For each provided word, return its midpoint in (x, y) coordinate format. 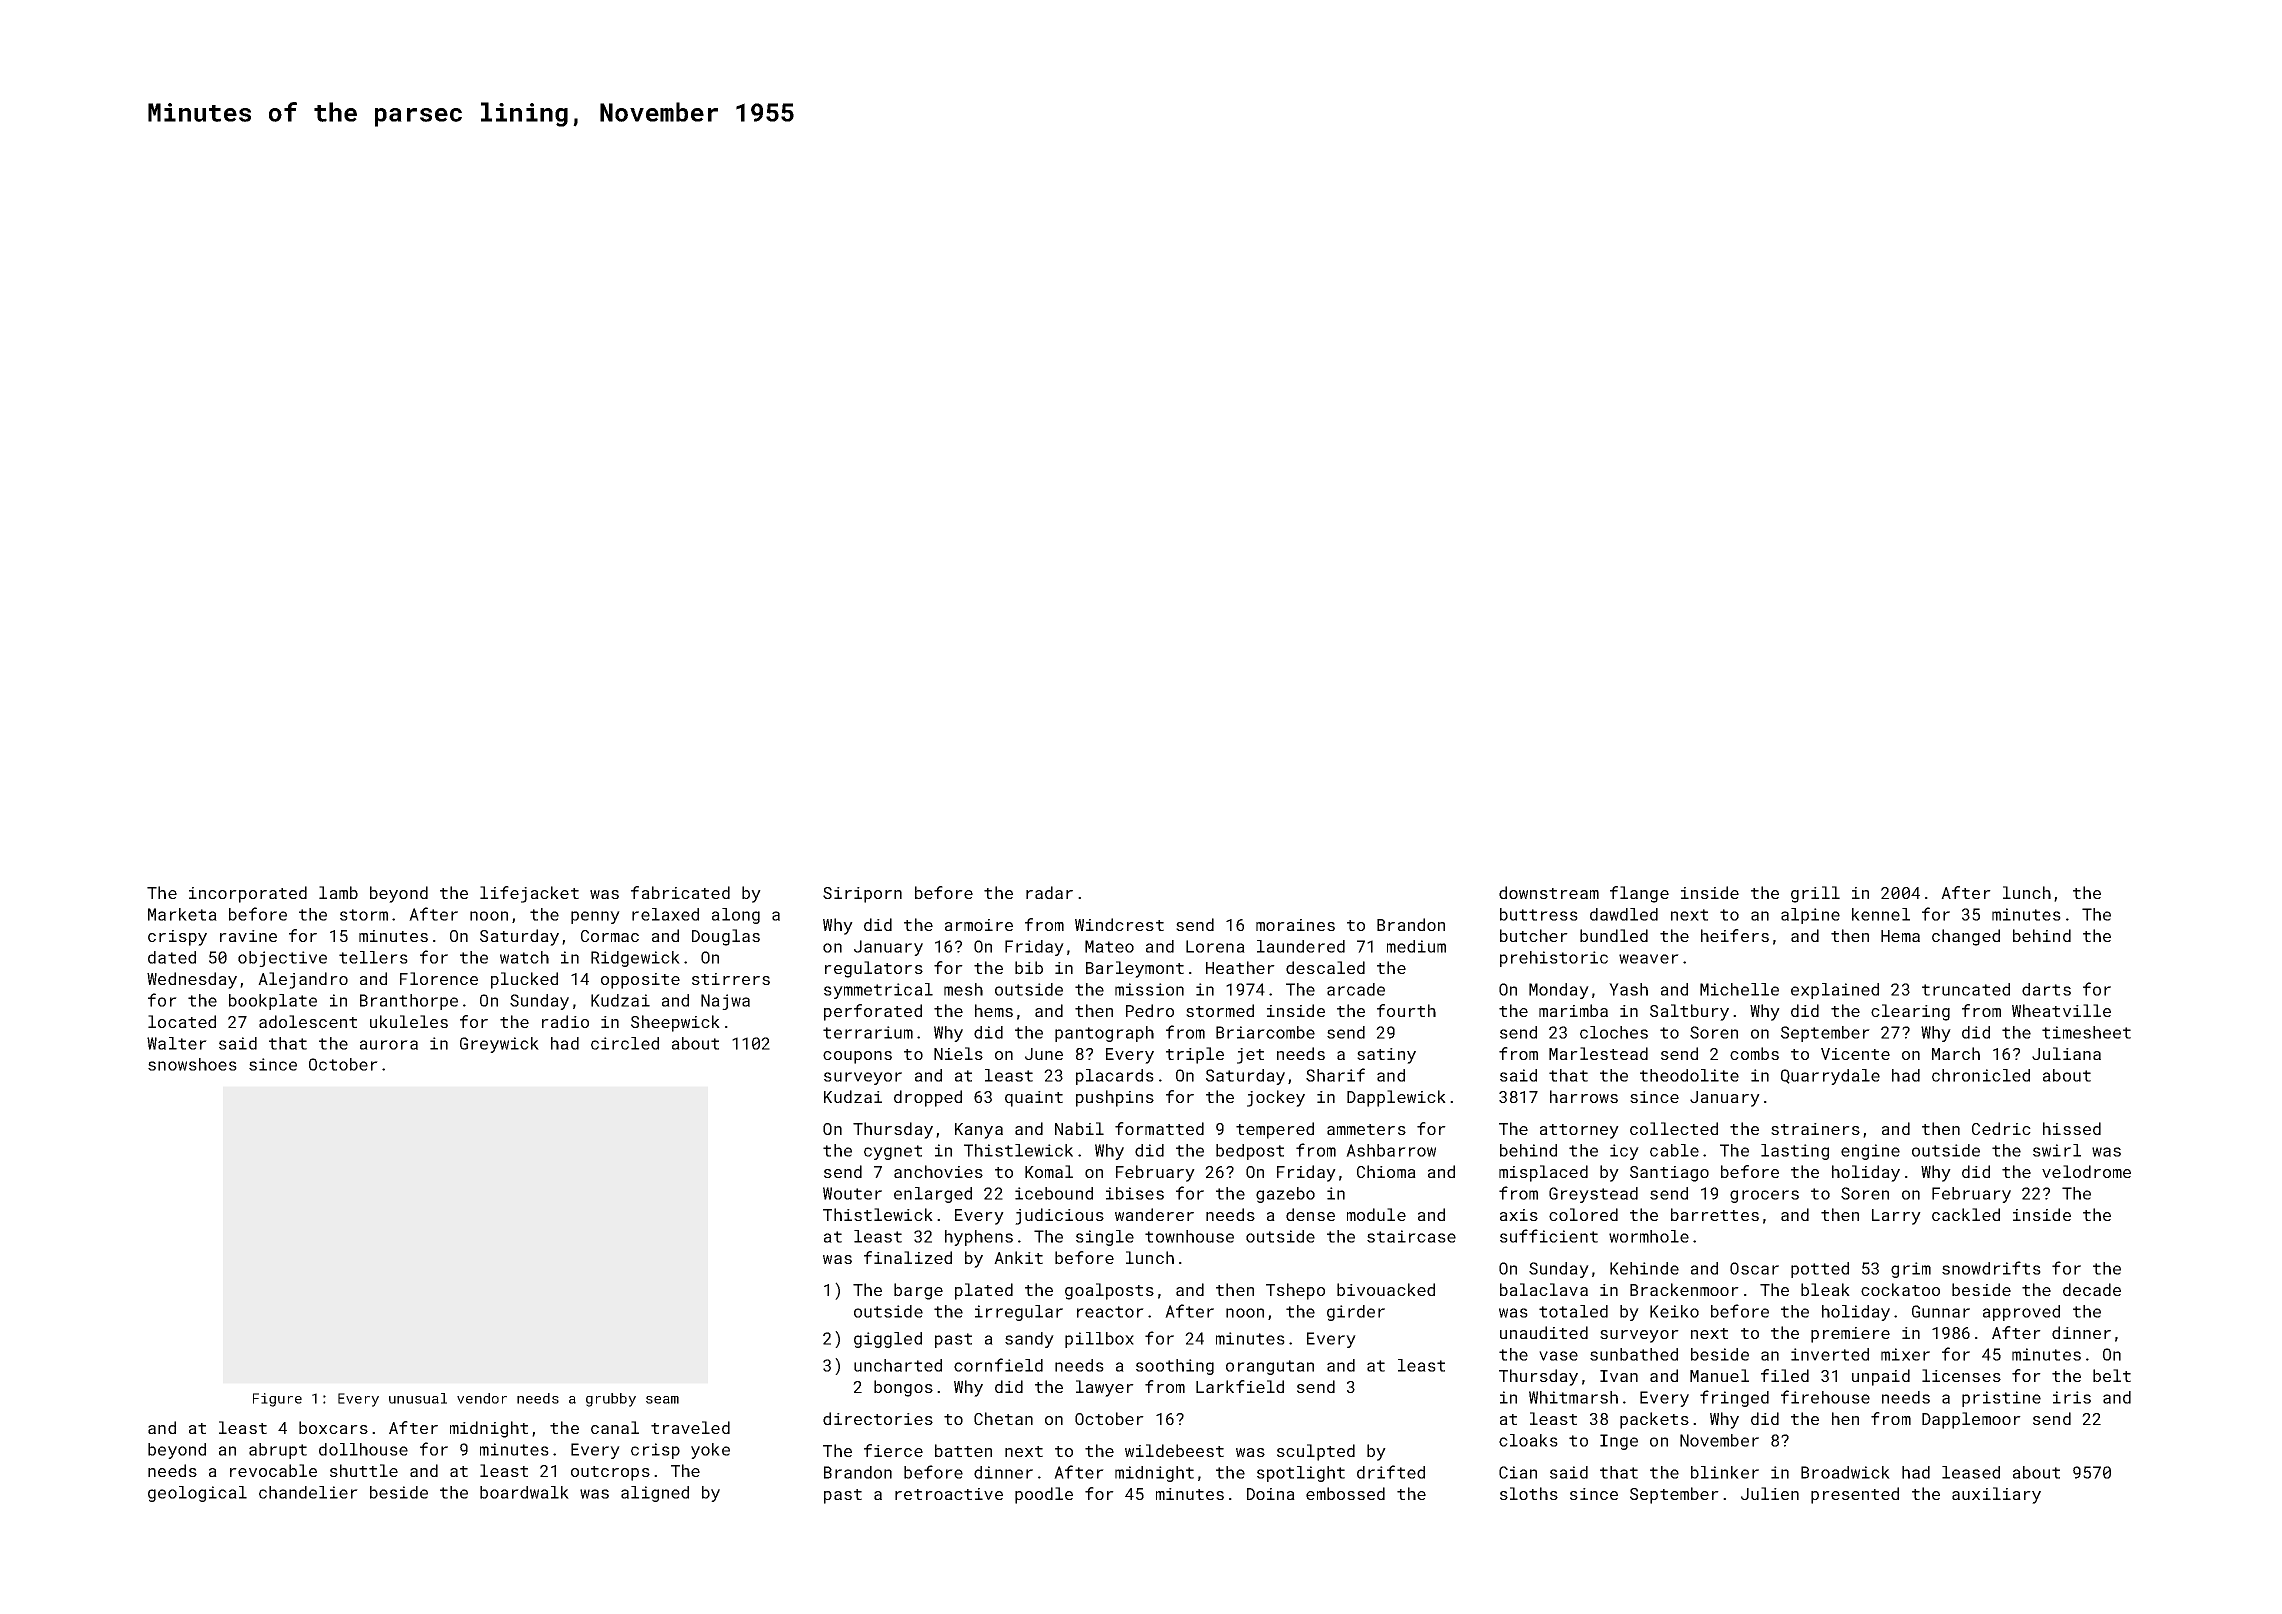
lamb (338, 892)
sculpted (1316, 1452)
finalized (908, 1257)
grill (1815, 894)
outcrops (610, 1473)
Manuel (1719, 1375)
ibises (1135, 1193)
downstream (1549, 892)
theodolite (1689, 1075)
